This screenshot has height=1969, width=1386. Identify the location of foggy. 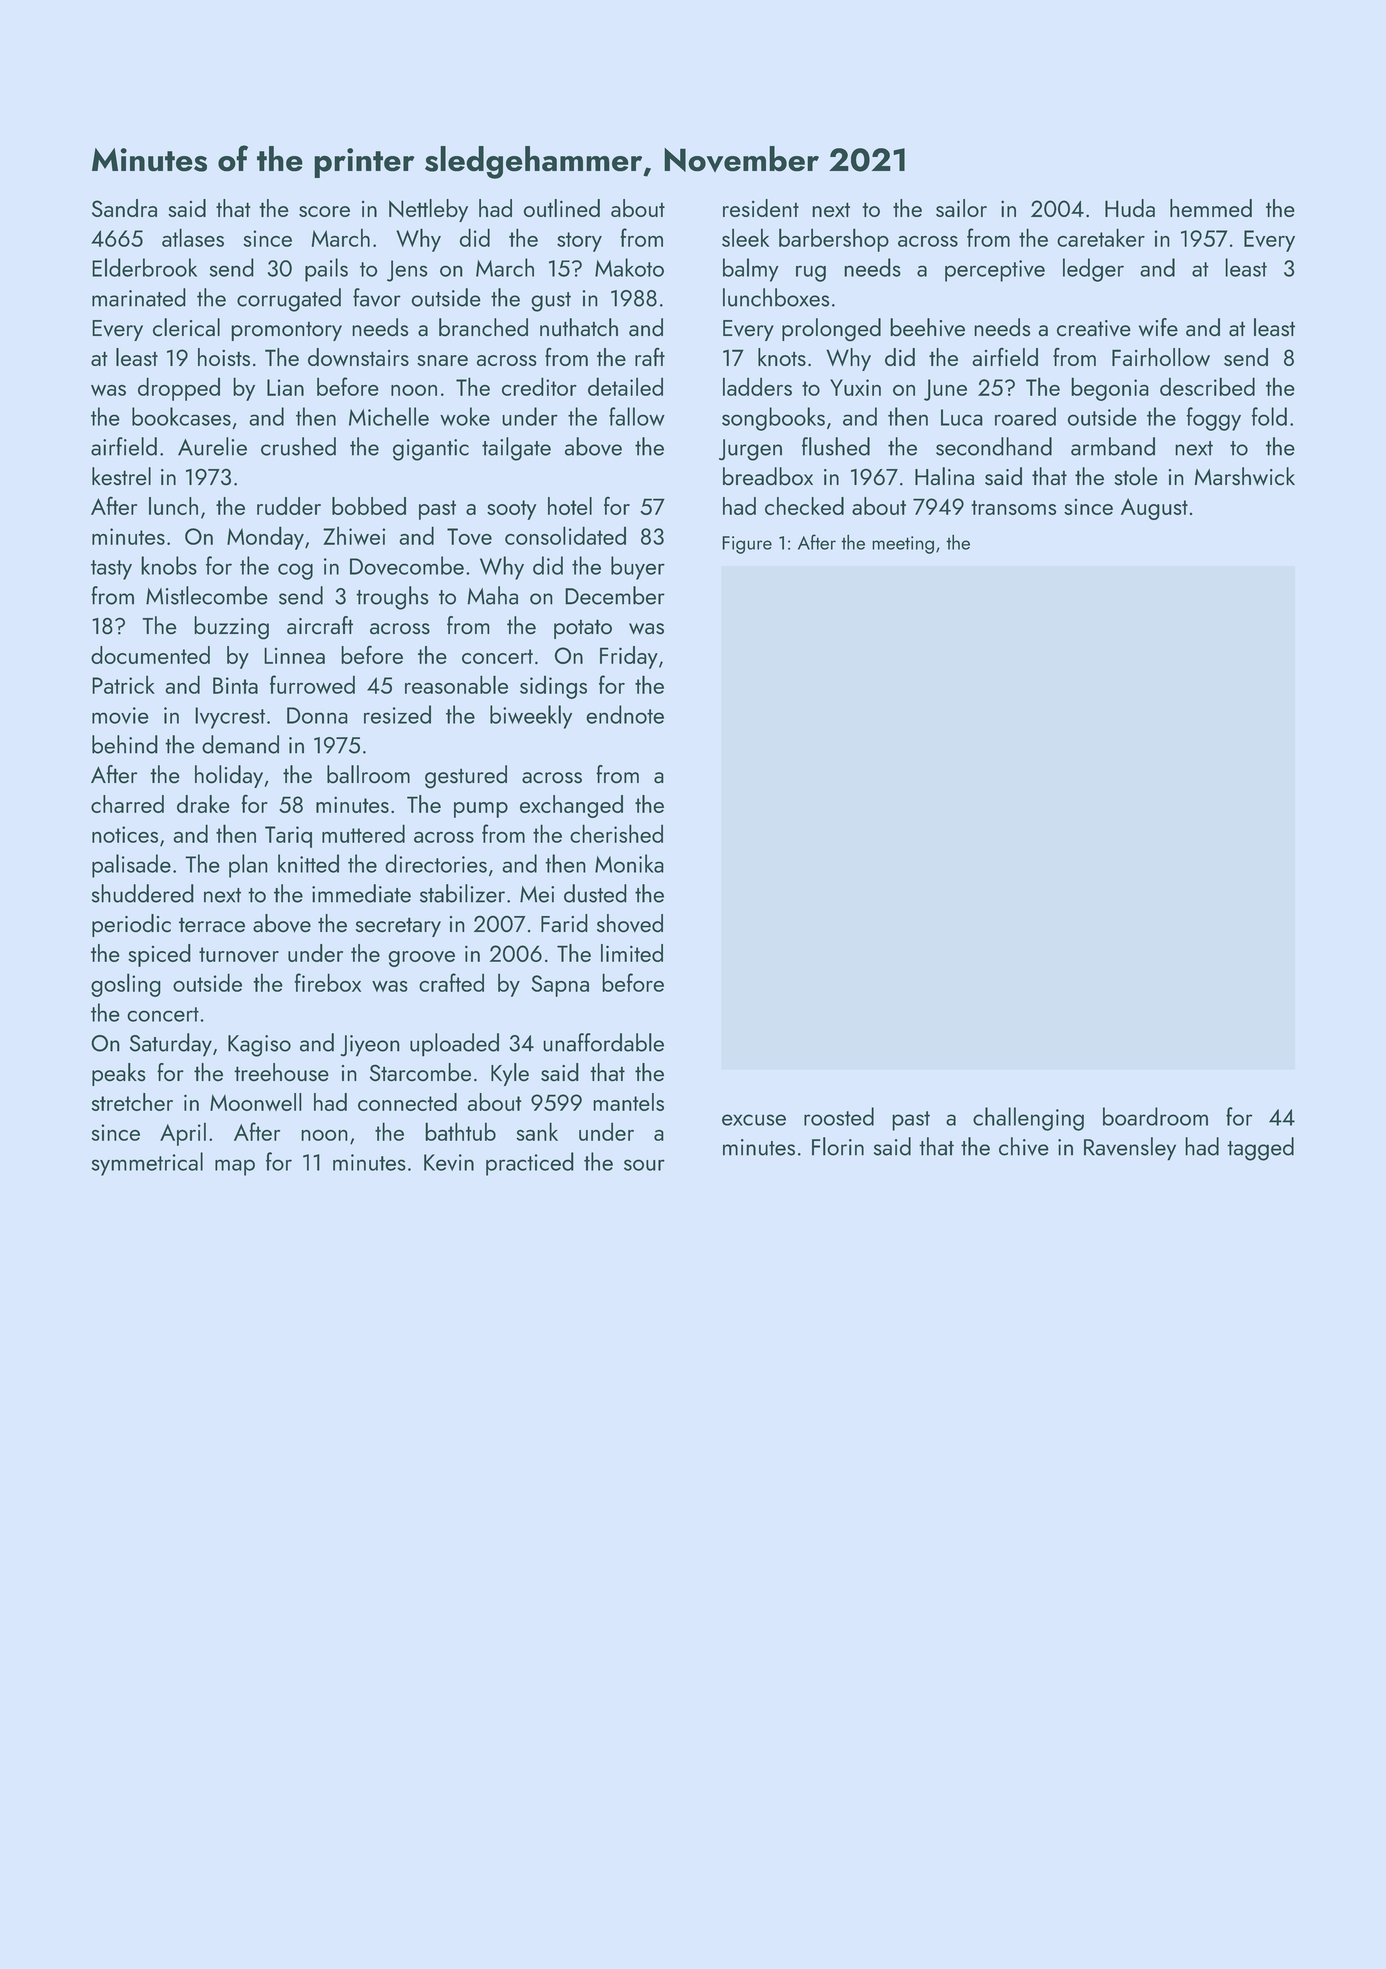
(1213, 419).
